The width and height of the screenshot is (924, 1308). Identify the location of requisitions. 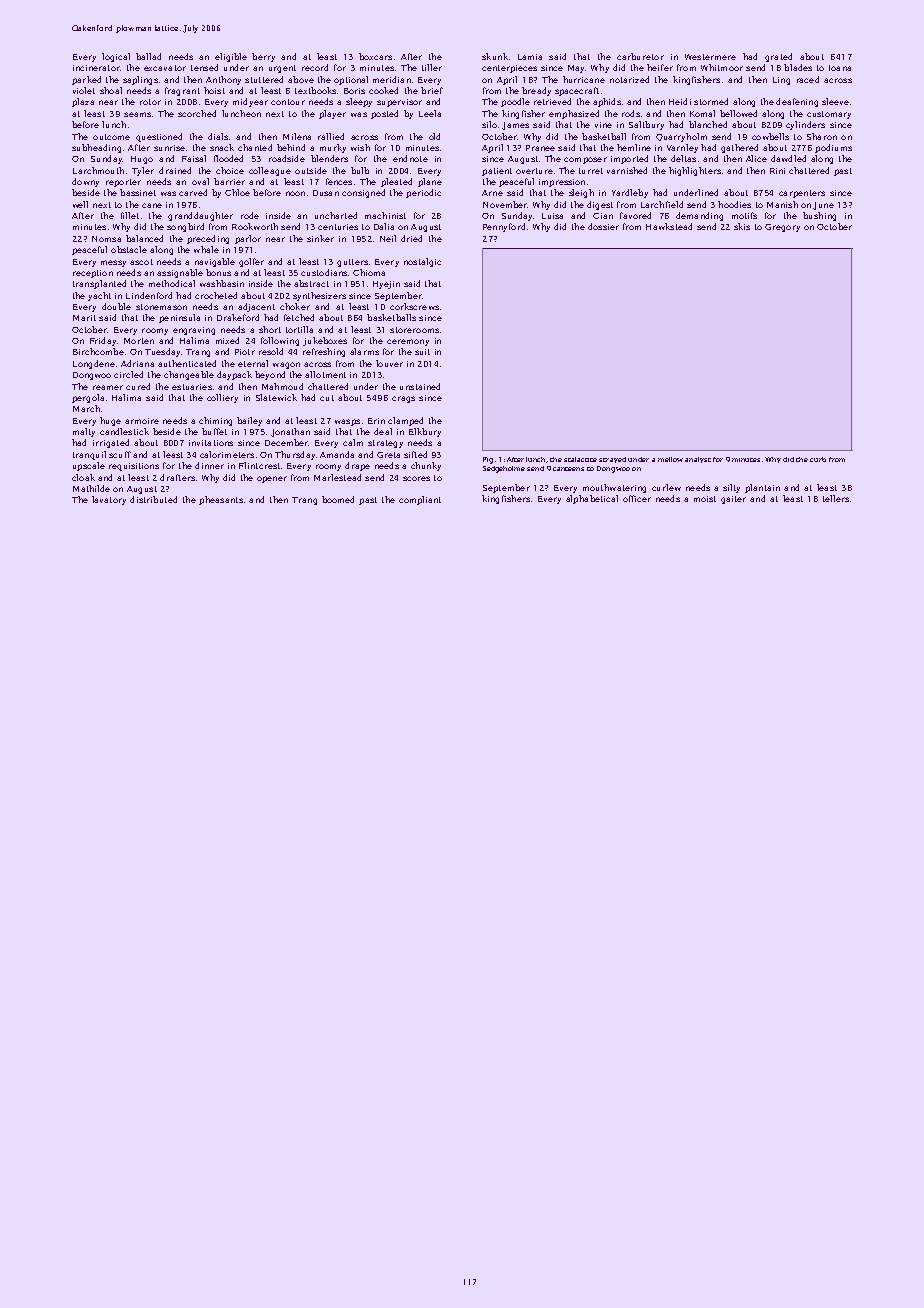
(134, 467).
